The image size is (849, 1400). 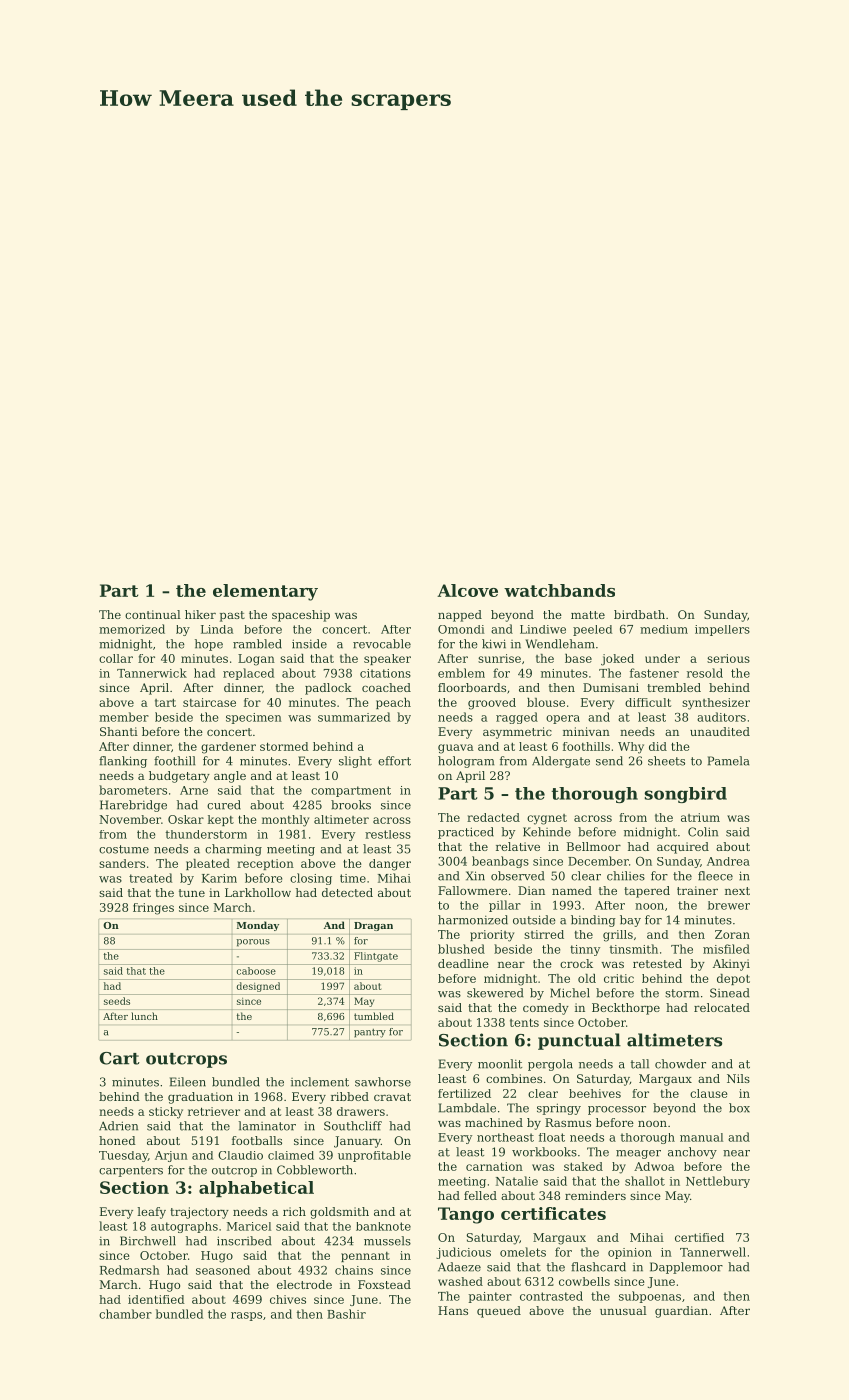 What do you see at coordinates (265, 592) in the screenshot?
I see `elementary` at bounding box center [265, 592].
